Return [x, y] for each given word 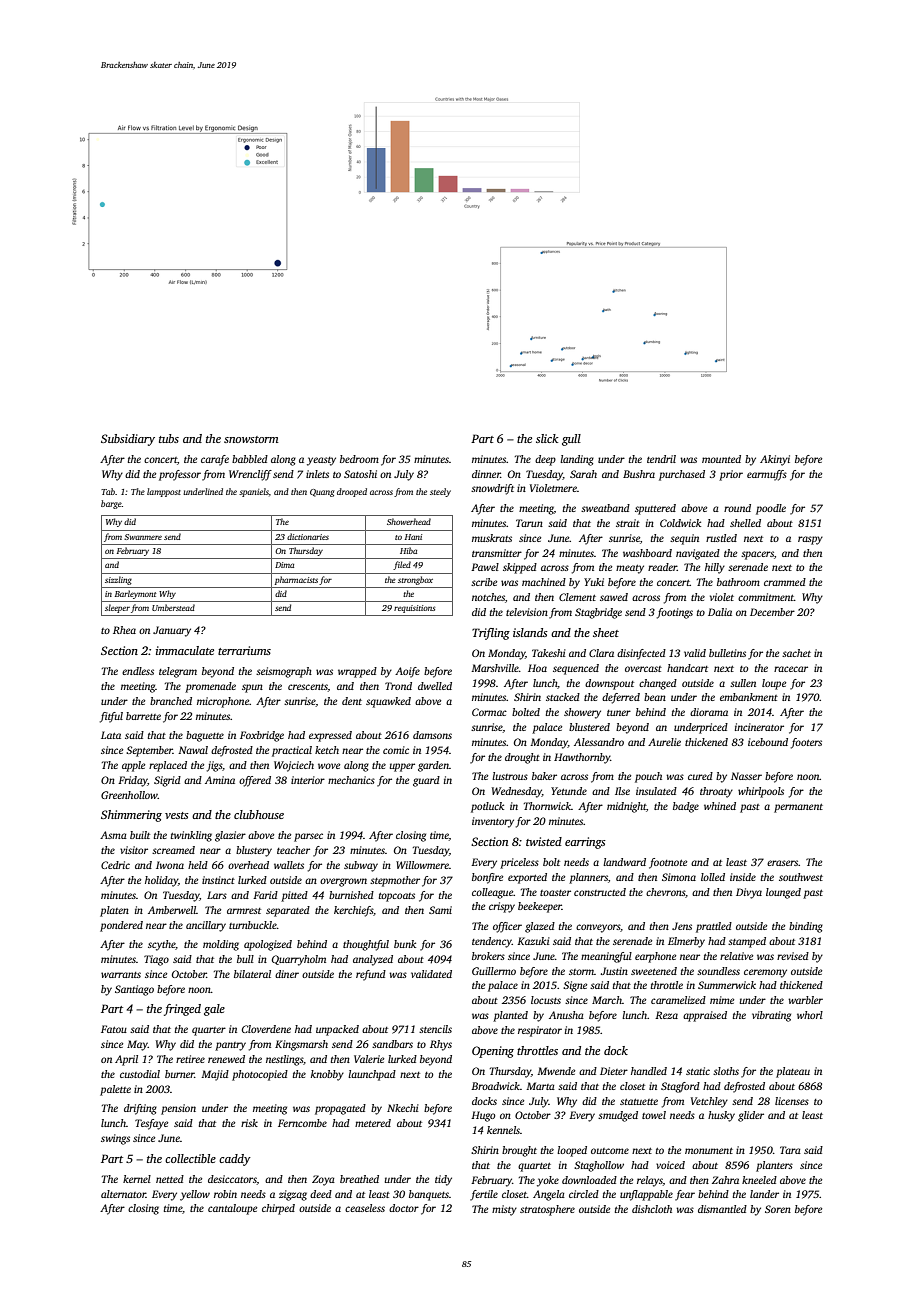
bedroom [359, 459]
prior [731, 475]
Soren [778, 1209]
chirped [278, 1209]
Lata [111, 735]
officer [507, 927]
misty [504, 1210]
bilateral [252, 974]
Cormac [489, 712]
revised [793, 956]
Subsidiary [128, 440]
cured [700, 776]
